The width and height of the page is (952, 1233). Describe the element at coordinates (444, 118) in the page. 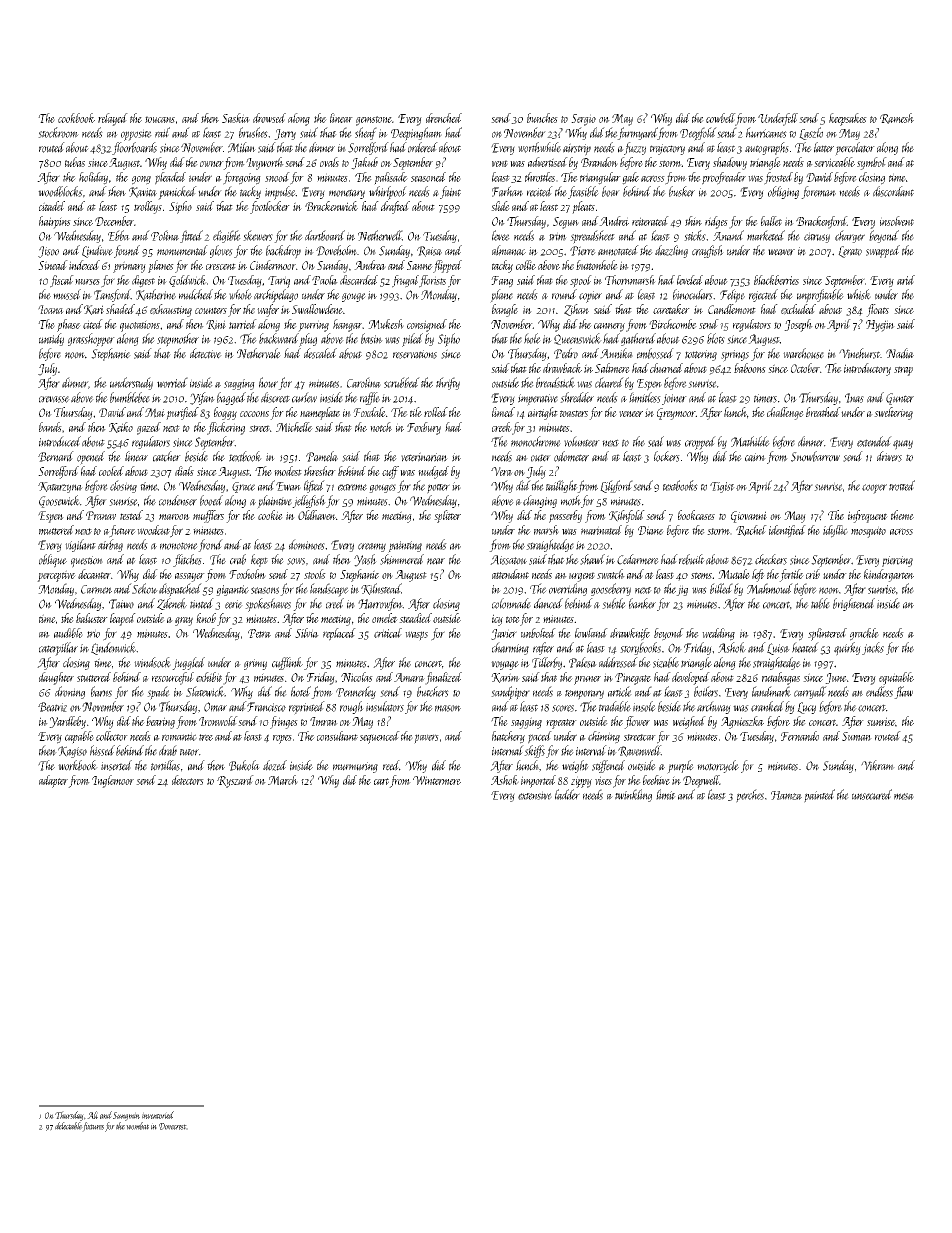

I see `drenched` at that location.
